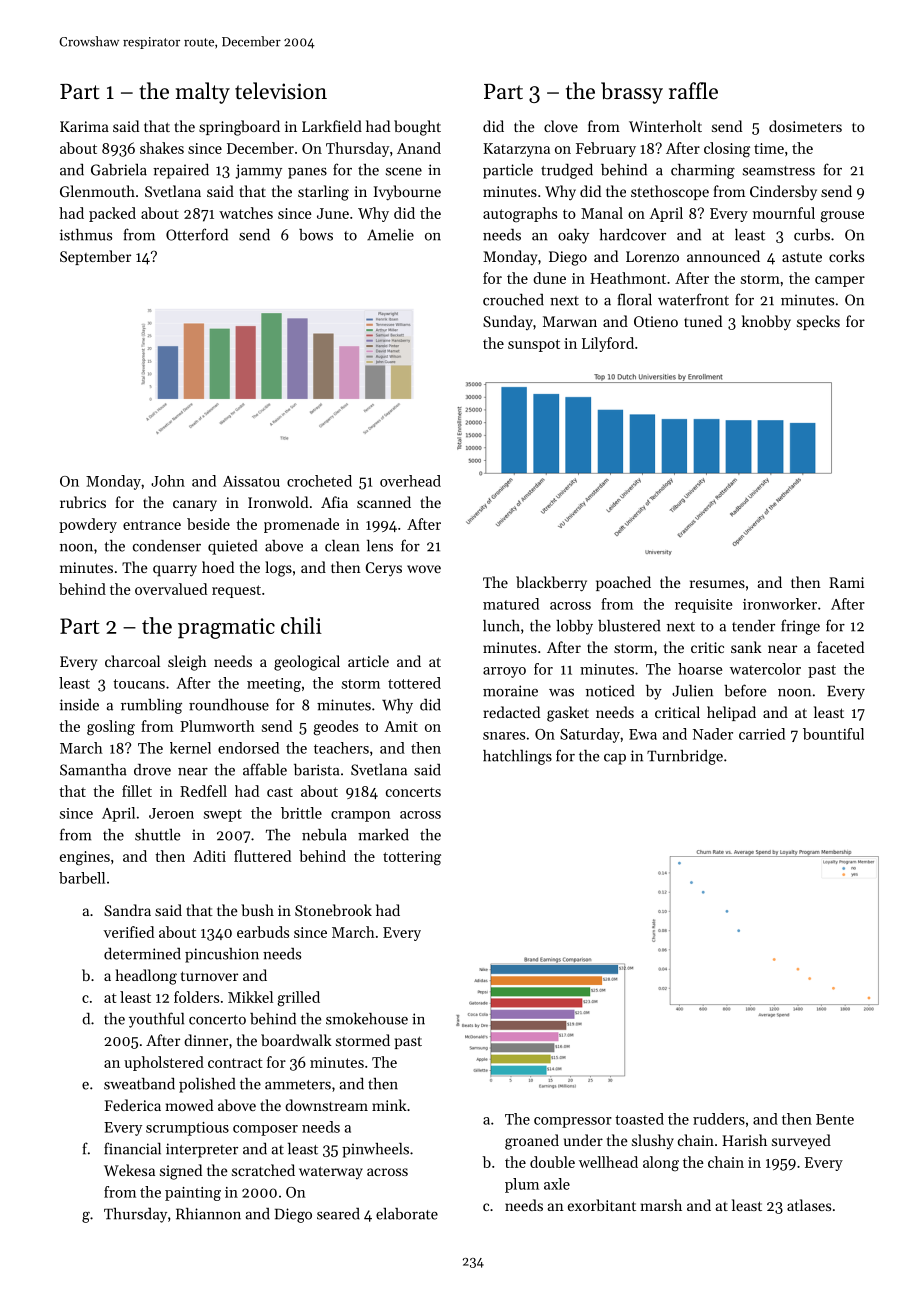 The image size is (924, 1308). What do you see at coordinates (86, 235) in the screenshot?
I see `isthmus` at bounding box center [86, 235].
